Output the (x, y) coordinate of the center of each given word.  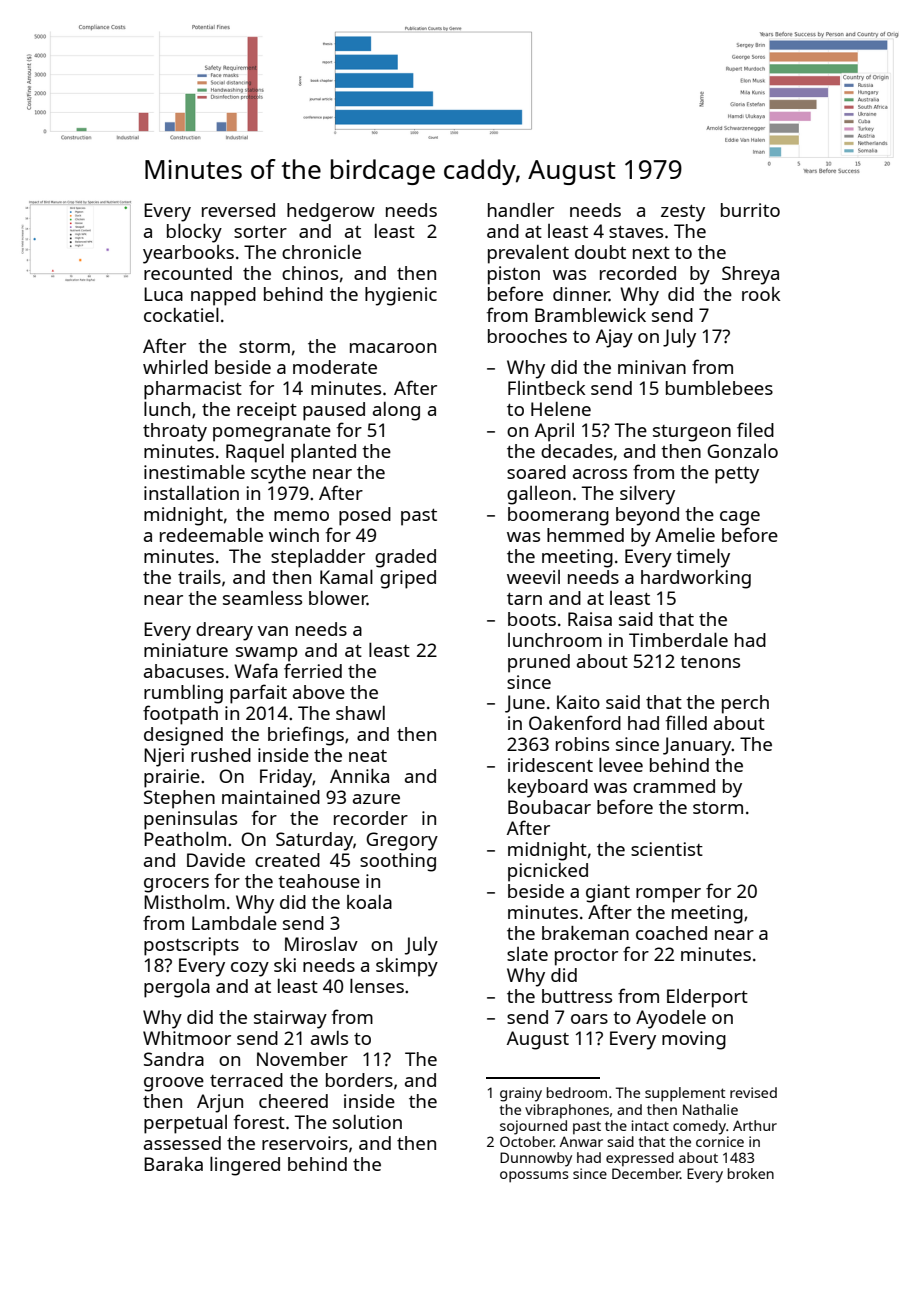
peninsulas (190, 820)
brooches (527, 336)
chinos (310, 273)
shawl (360, 713)
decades (577, 451)
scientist (667, 849)
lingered (245, 1166)
